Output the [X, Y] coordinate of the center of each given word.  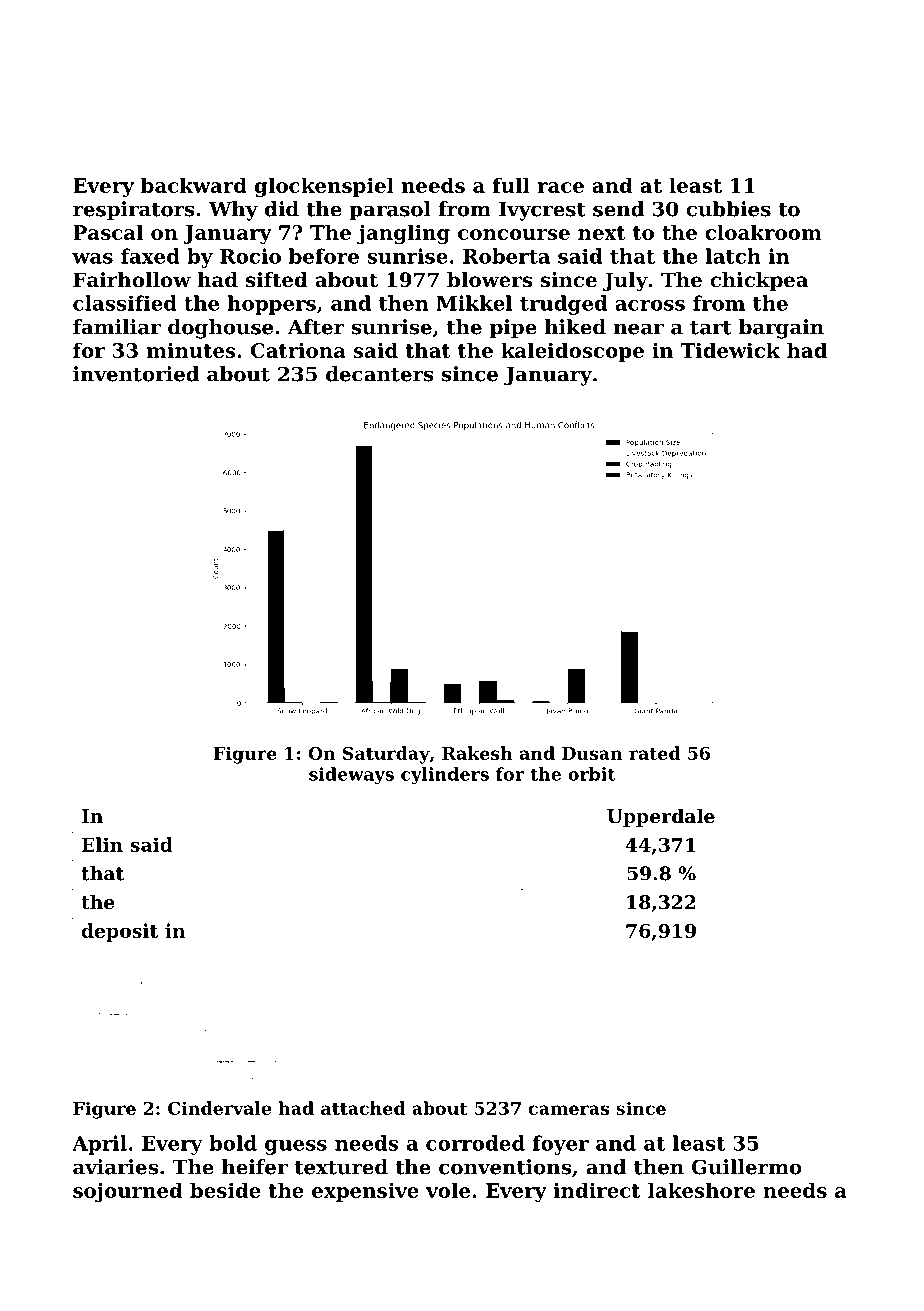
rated [654, 753]
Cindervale [219, 1108]
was [92, 258]
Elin [102, 844]
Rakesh [477, 753]
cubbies [728, 209]
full [511, 185]
